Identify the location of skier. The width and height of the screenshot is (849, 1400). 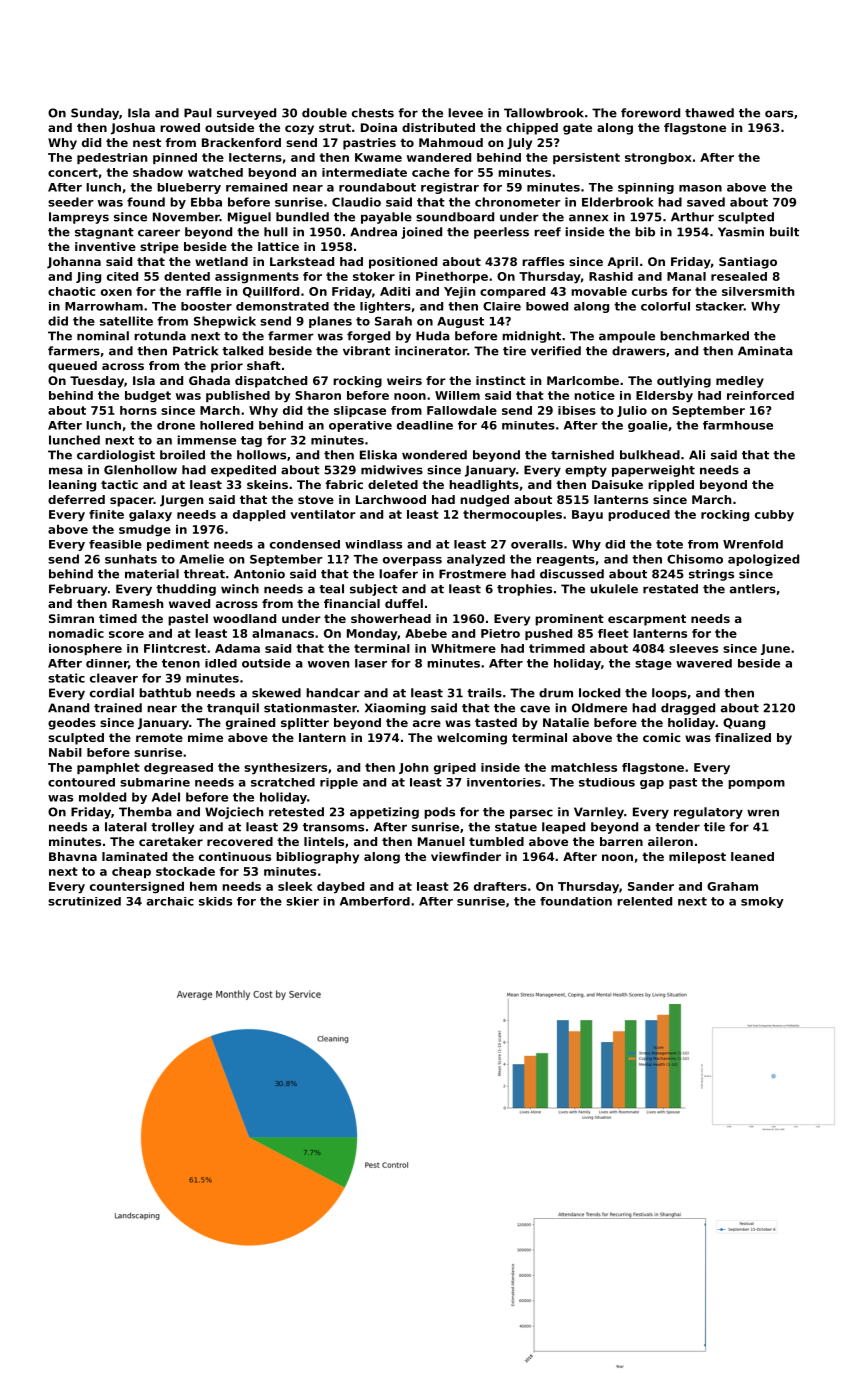
(302, 901).
